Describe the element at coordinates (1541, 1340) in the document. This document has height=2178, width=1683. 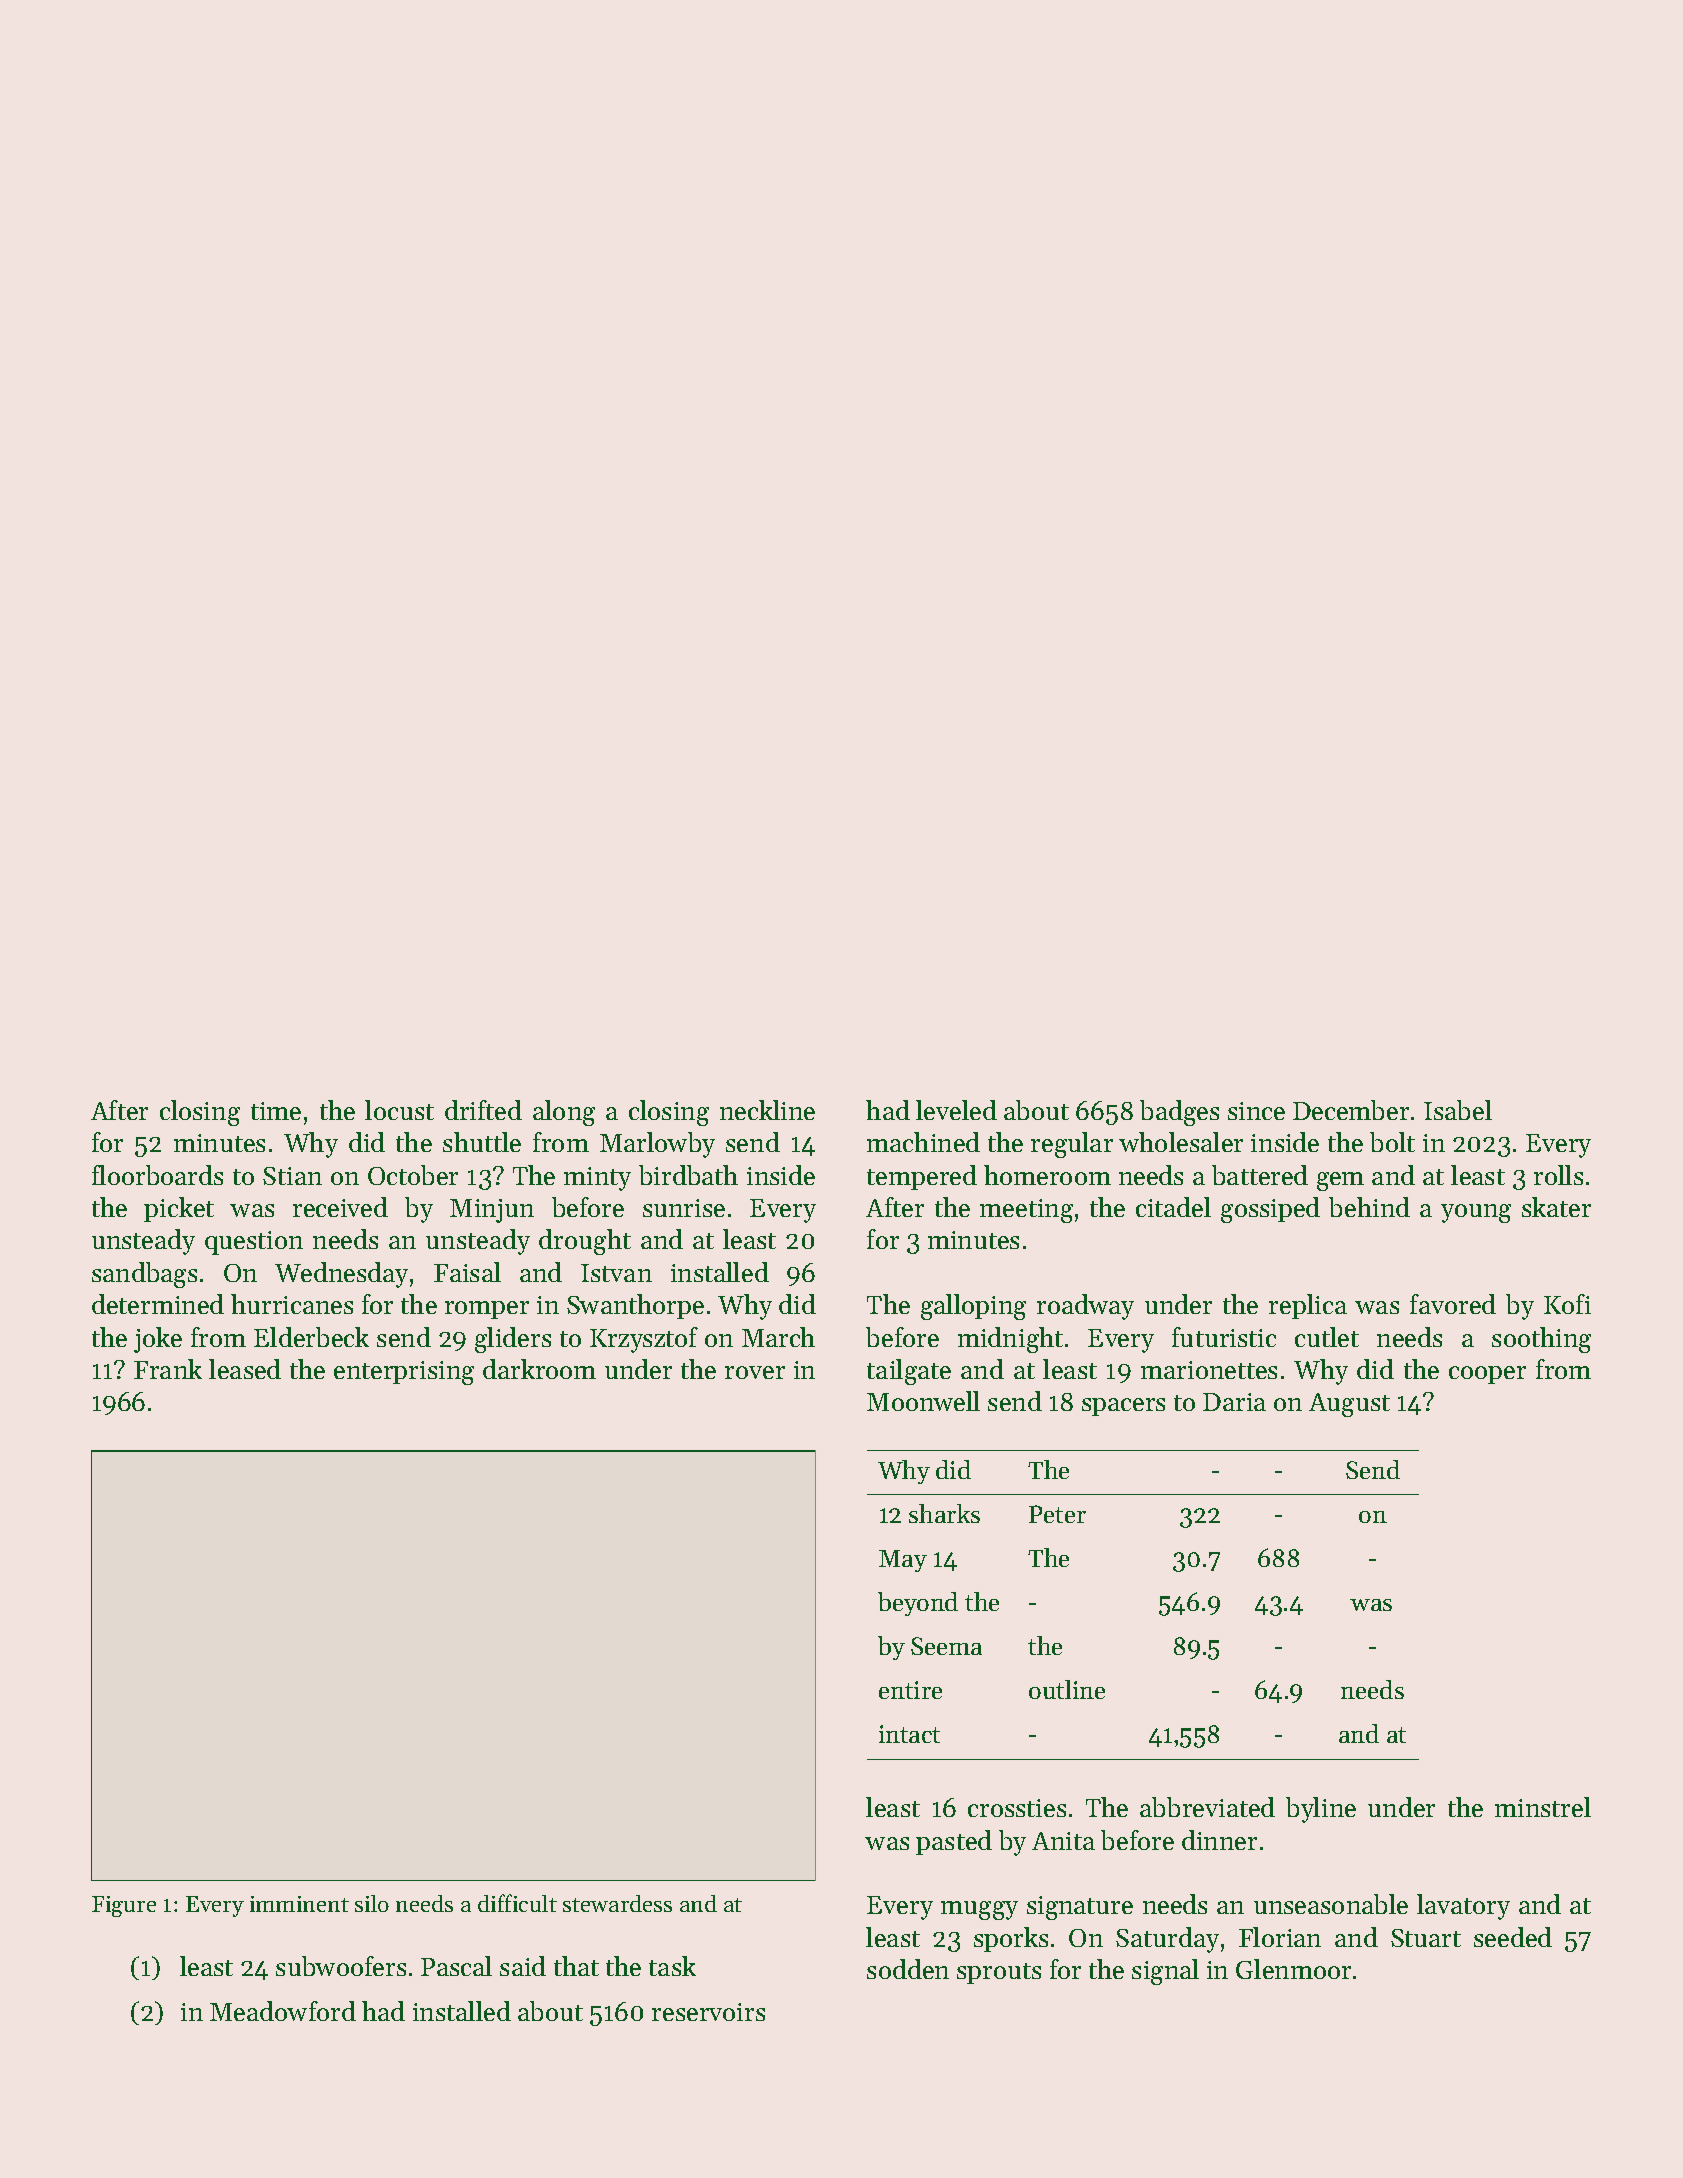
I see `soothing` at that location.
